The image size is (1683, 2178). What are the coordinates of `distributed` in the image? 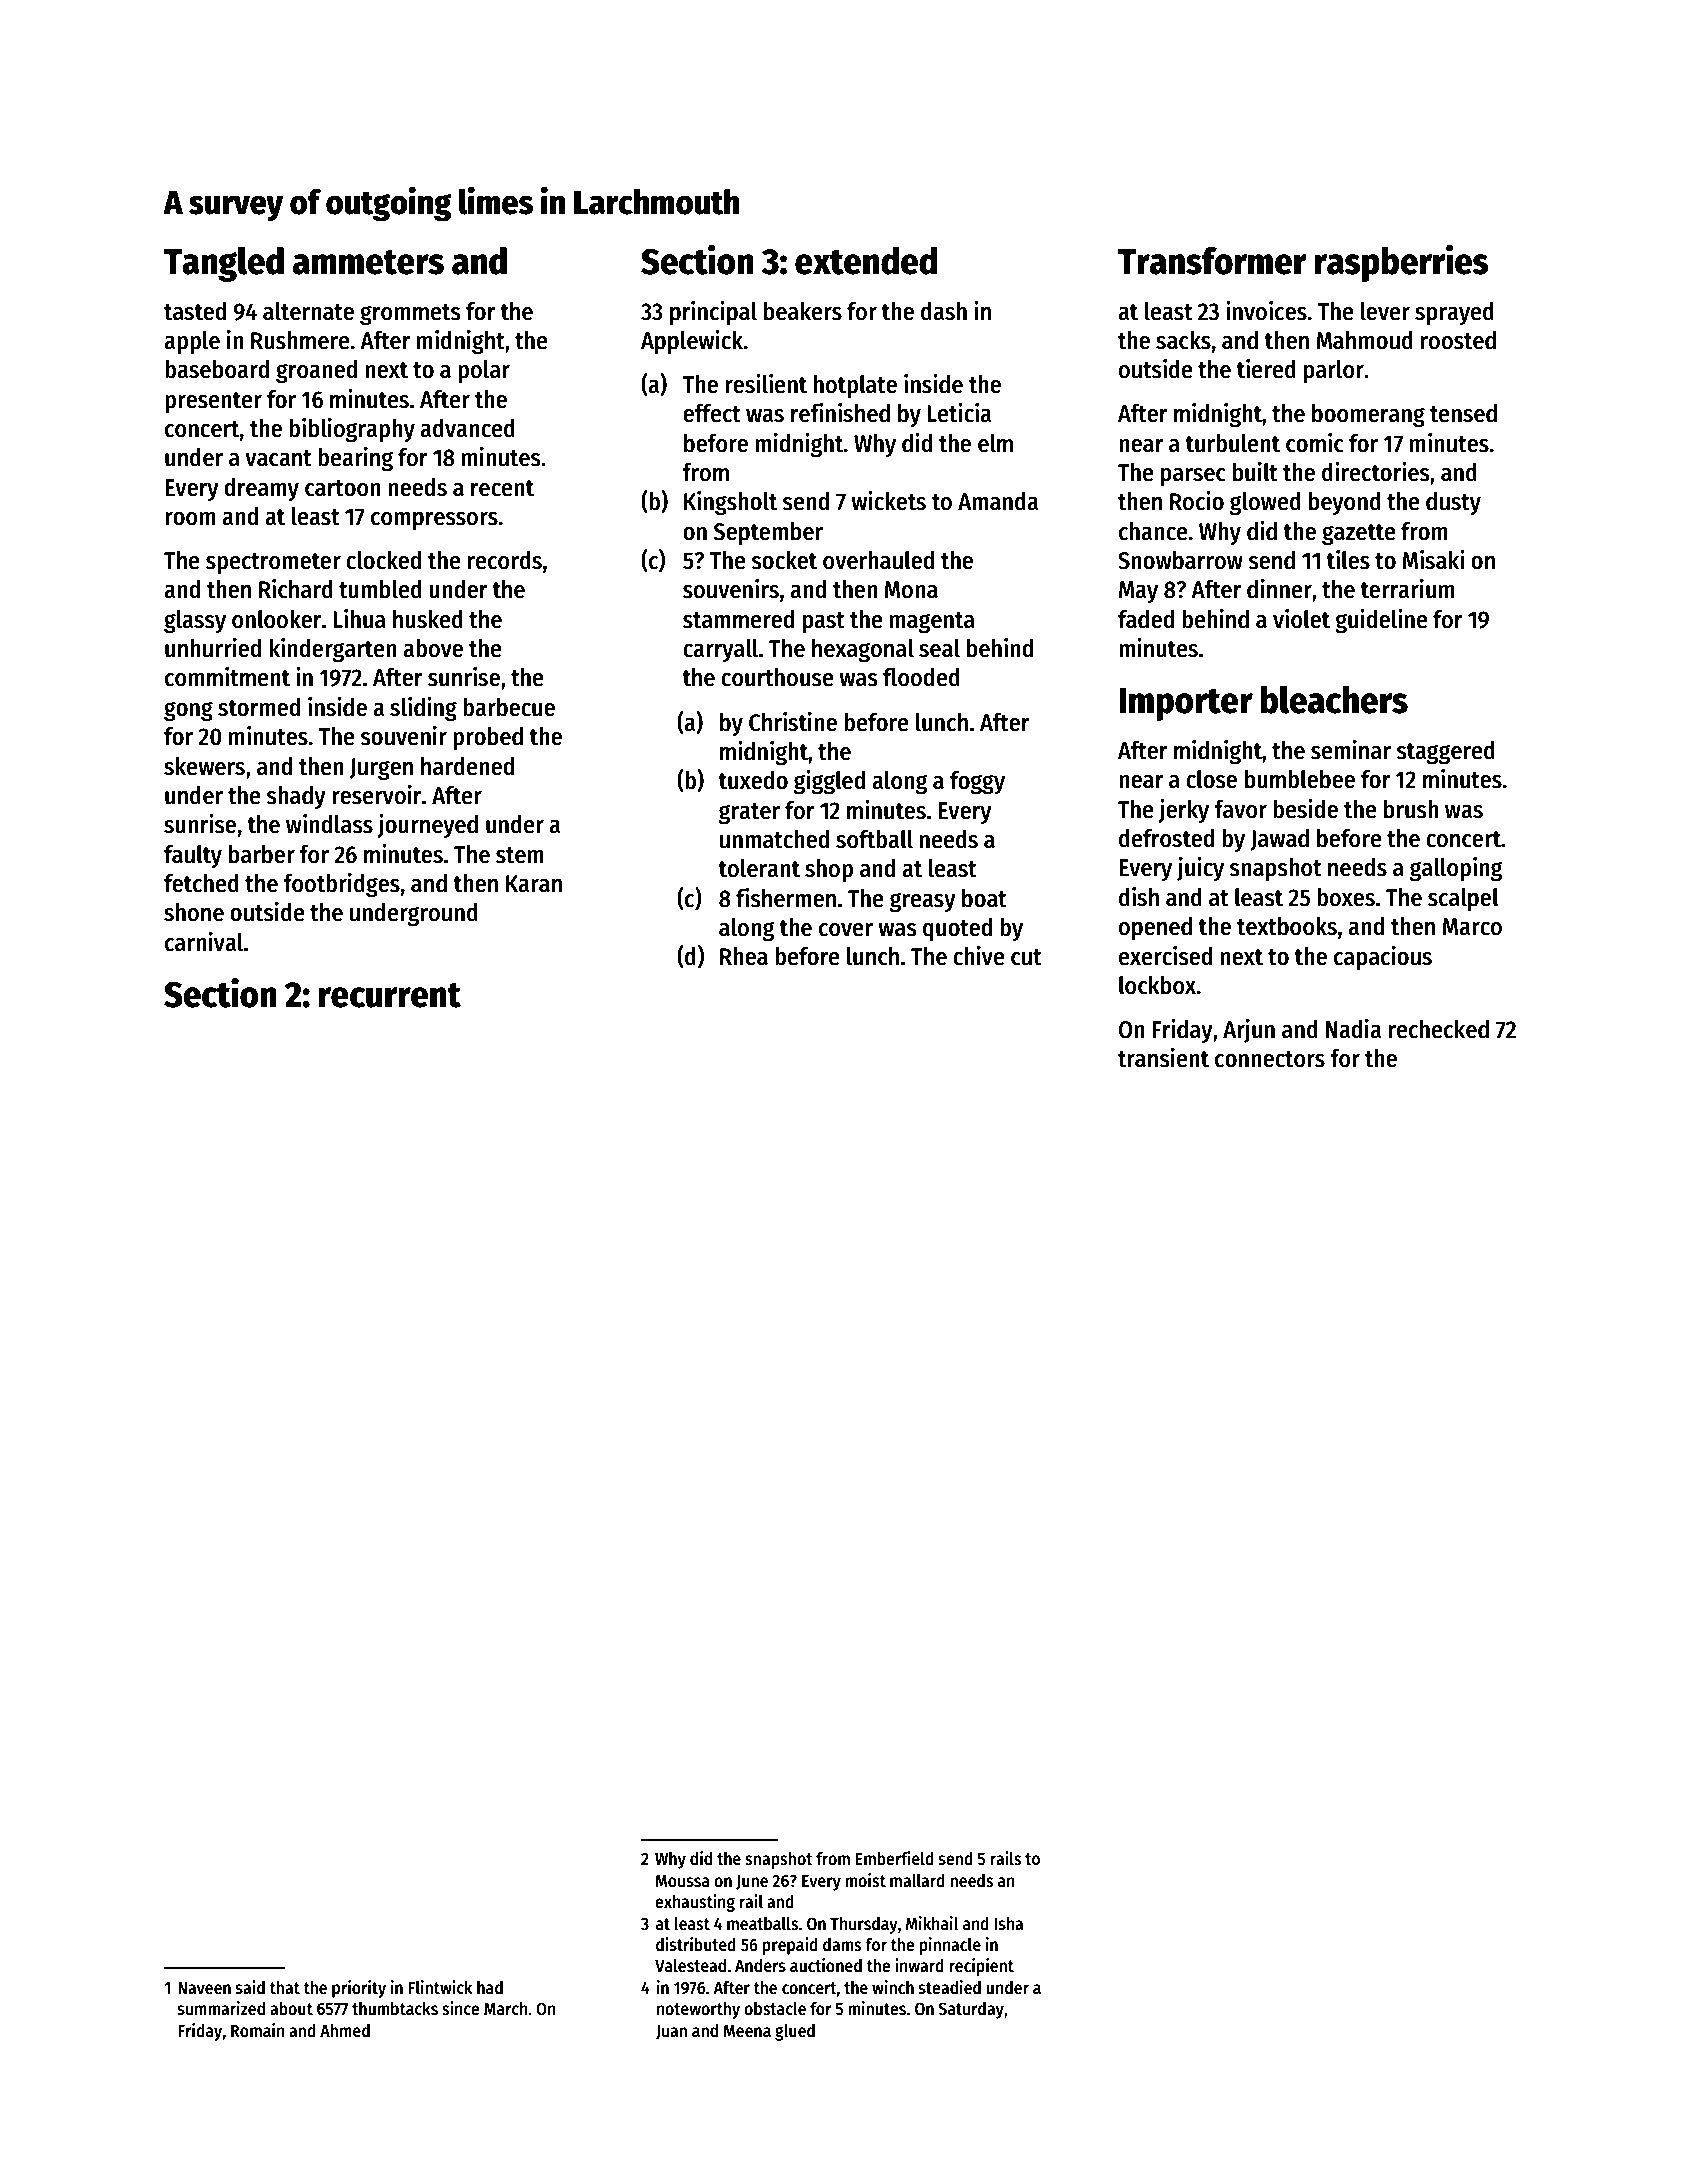 It's located at (696, 1944).
